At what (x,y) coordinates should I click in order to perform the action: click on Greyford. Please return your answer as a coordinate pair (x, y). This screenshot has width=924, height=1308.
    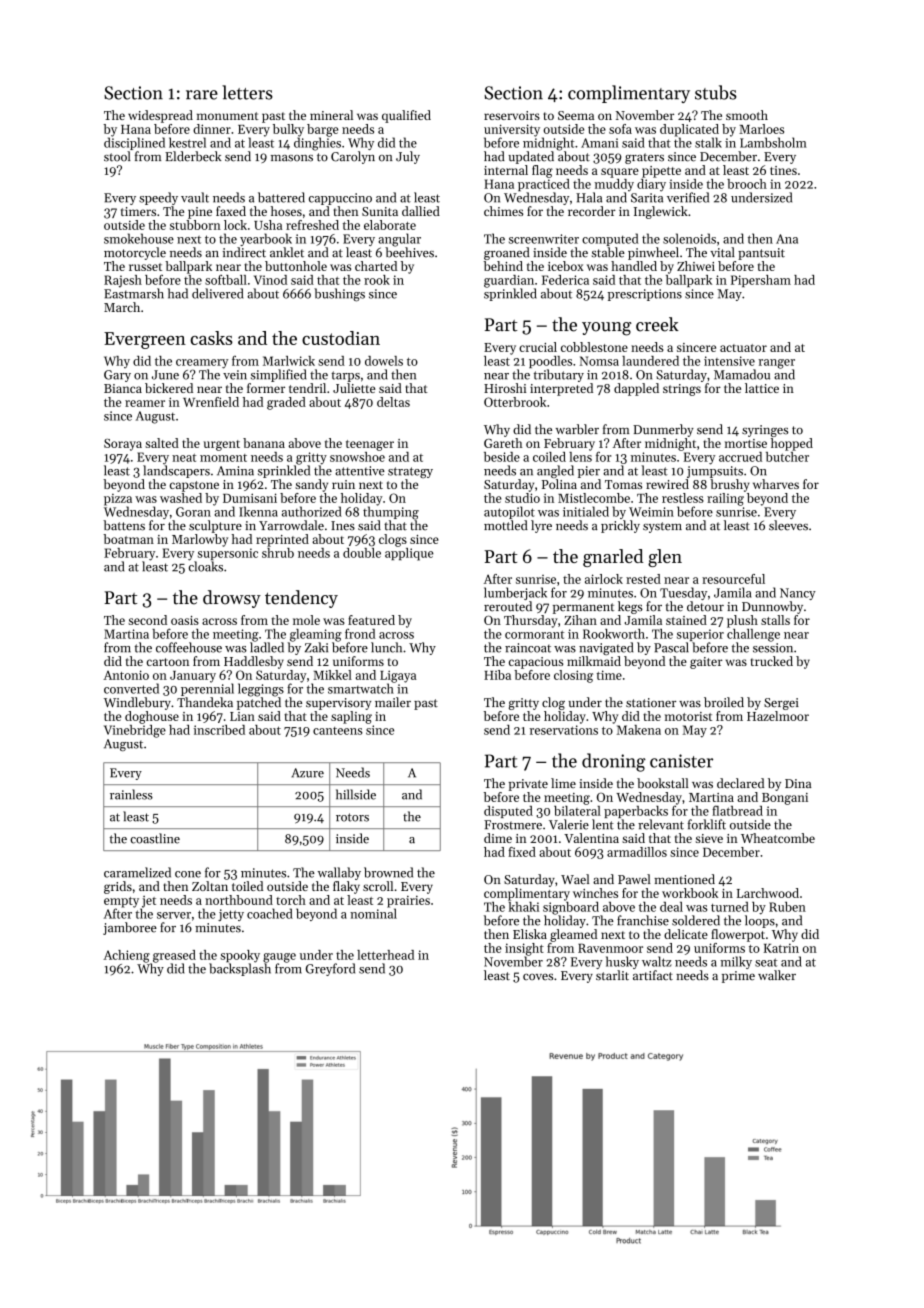
    Looking at the image, I should click on (330, 969).
